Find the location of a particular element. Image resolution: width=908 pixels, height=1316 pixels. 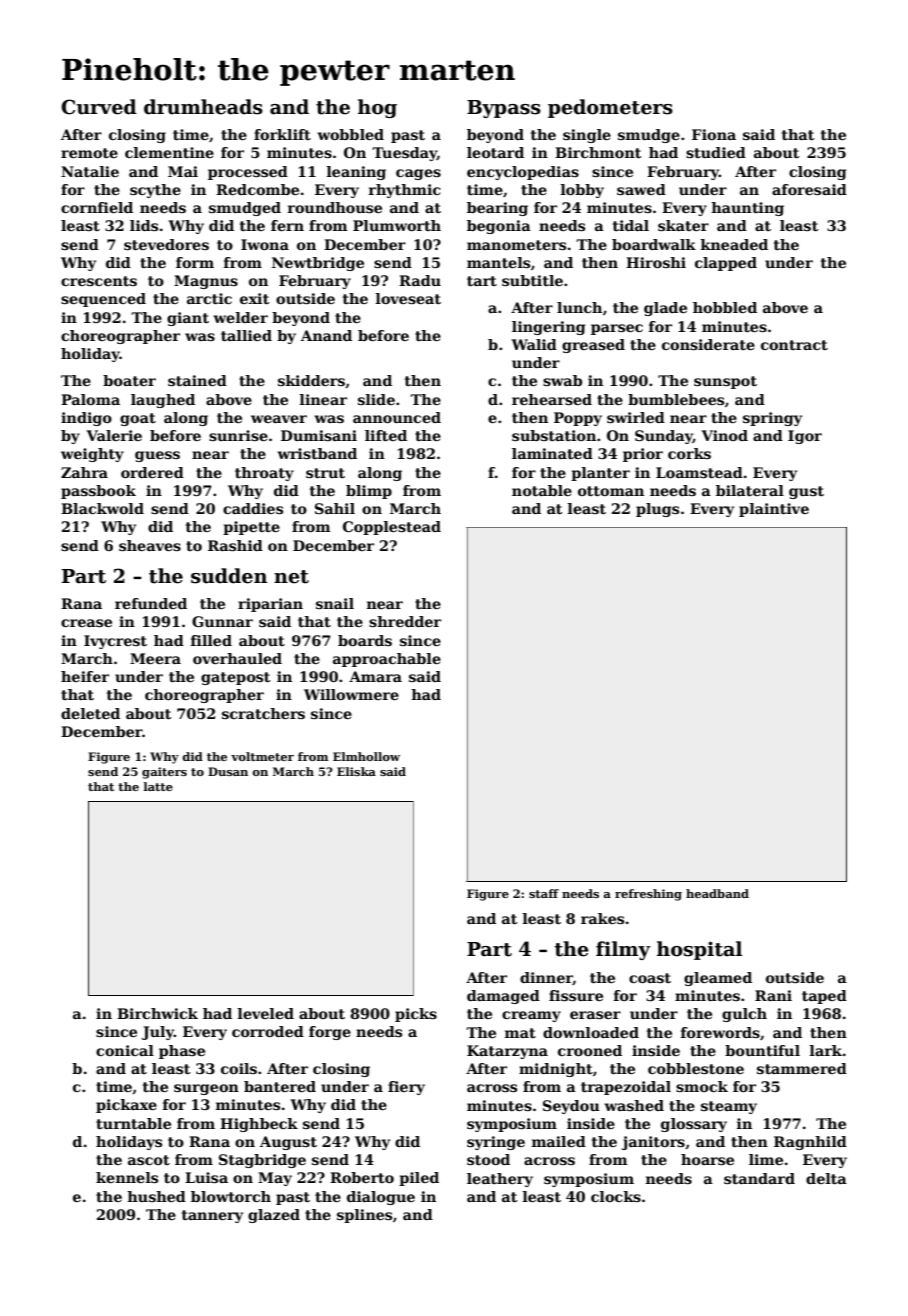

guess is located at coordinates (157, 456).
